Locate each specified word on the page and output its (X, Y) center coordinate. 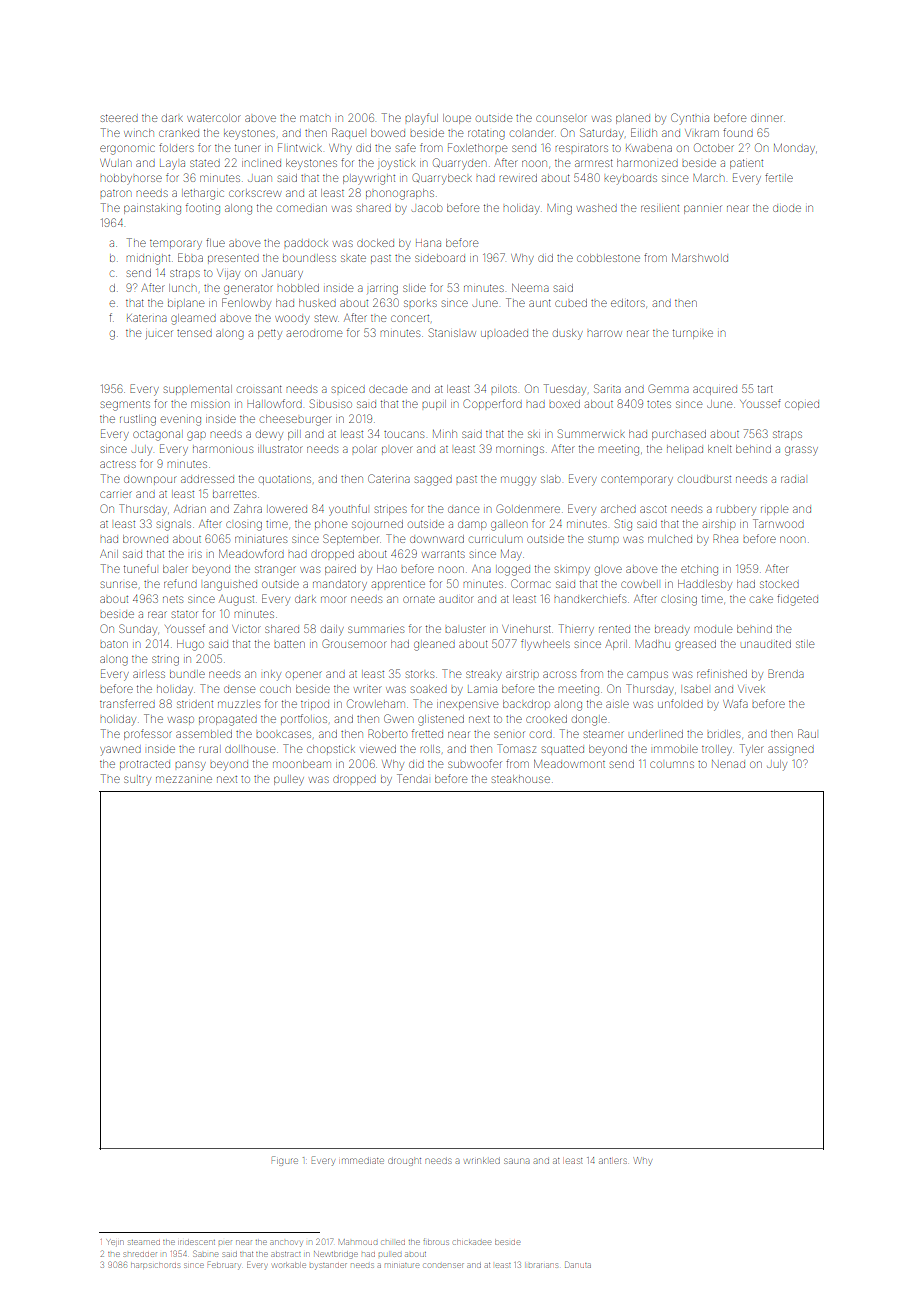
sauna (516, 1161)
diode (787, 208)
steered (119, 118)
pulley (289, 780)
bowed (388, 133)
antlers (613, 1161)
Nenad (728, 764)
